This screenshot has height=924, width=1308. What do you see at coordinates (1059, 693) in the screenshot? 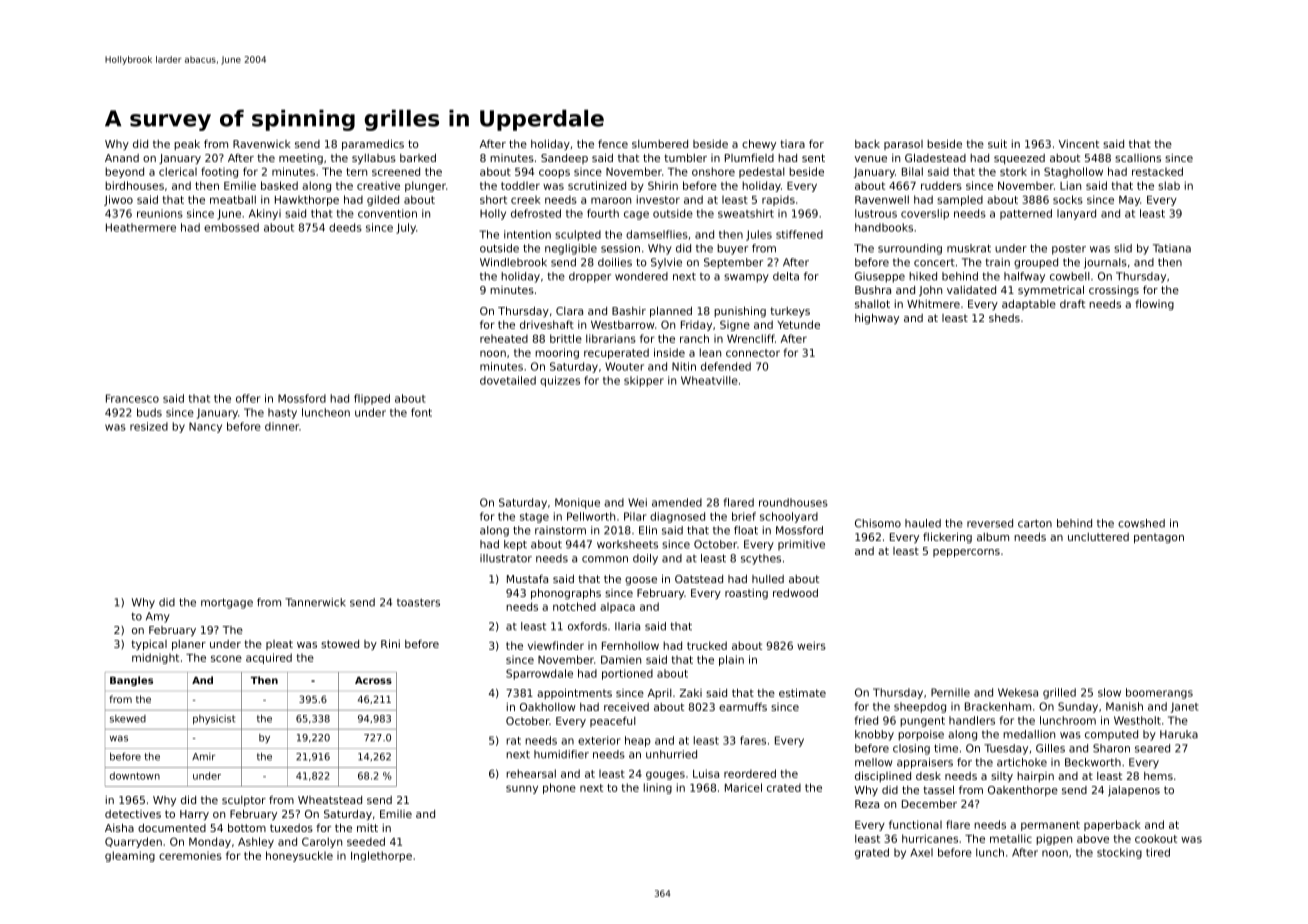
I see `grilled` at bounding box center [1059, 693].
